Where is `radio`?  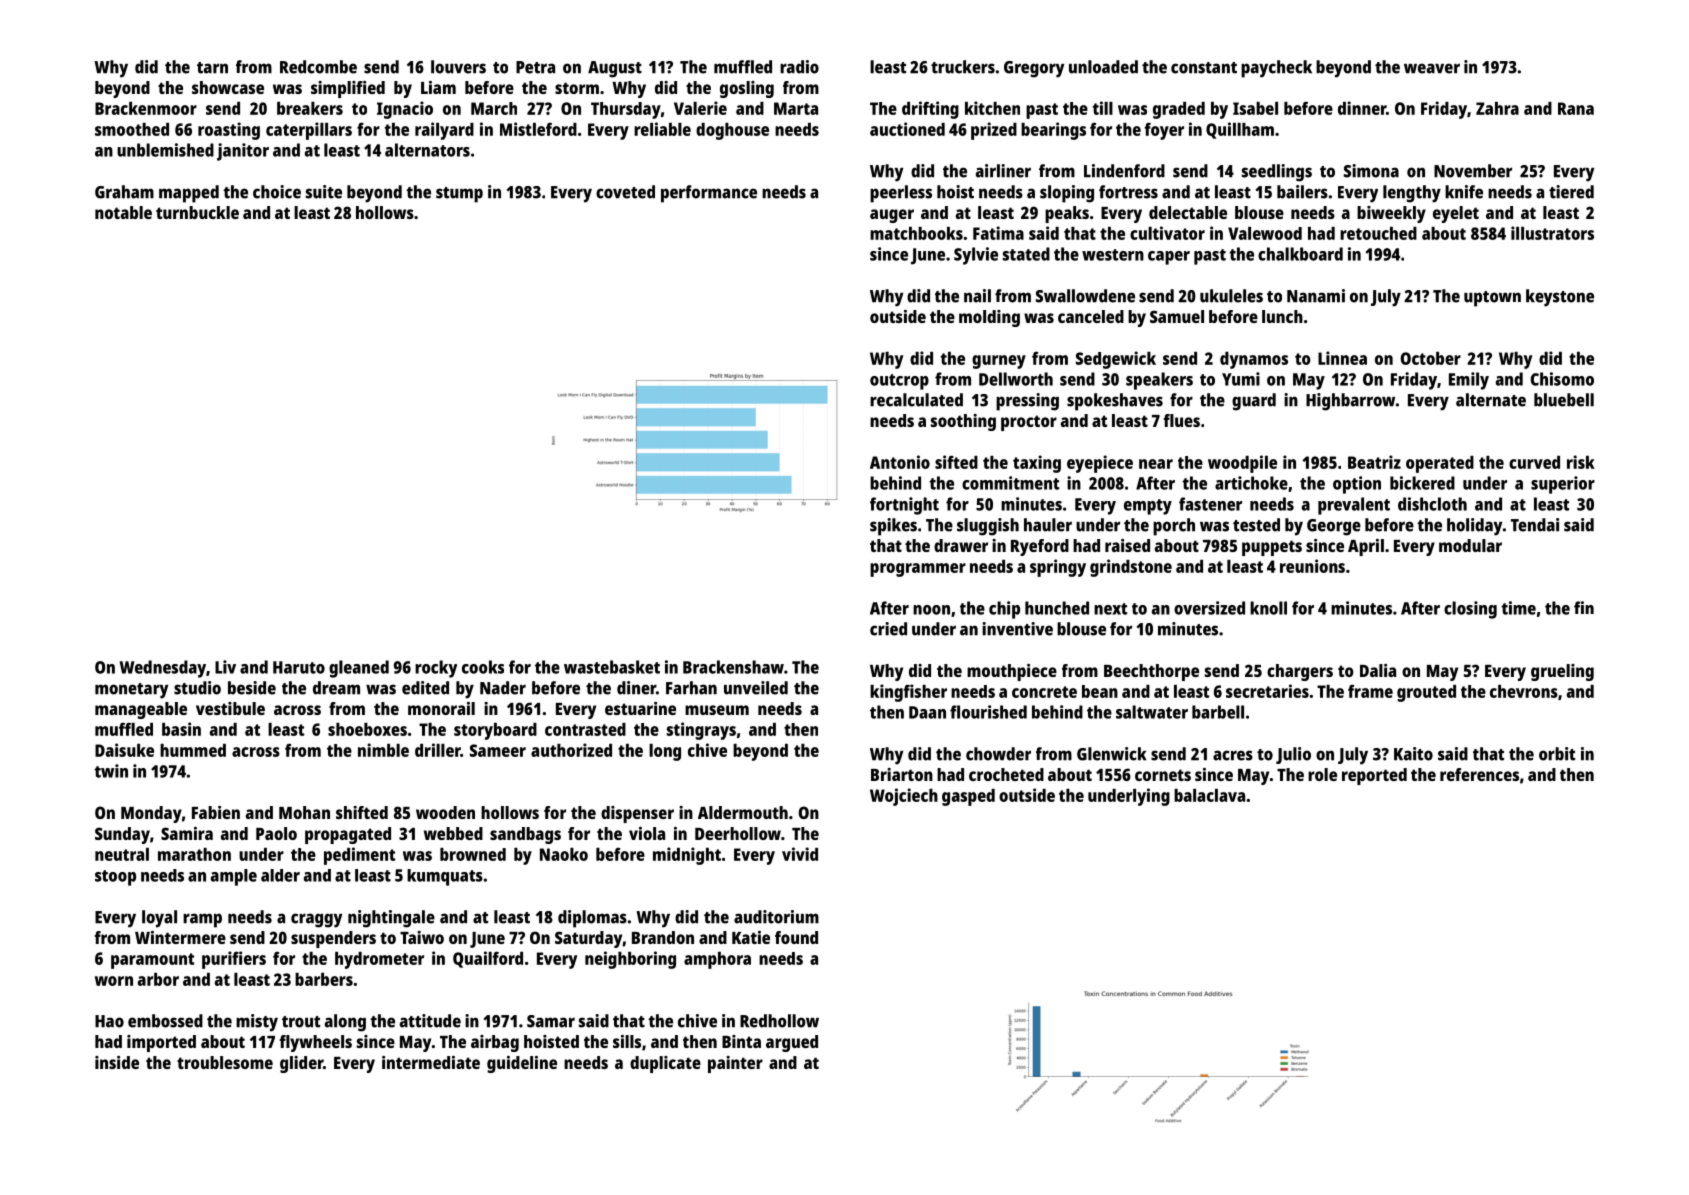
radio is located at coordinates (799, 67).
